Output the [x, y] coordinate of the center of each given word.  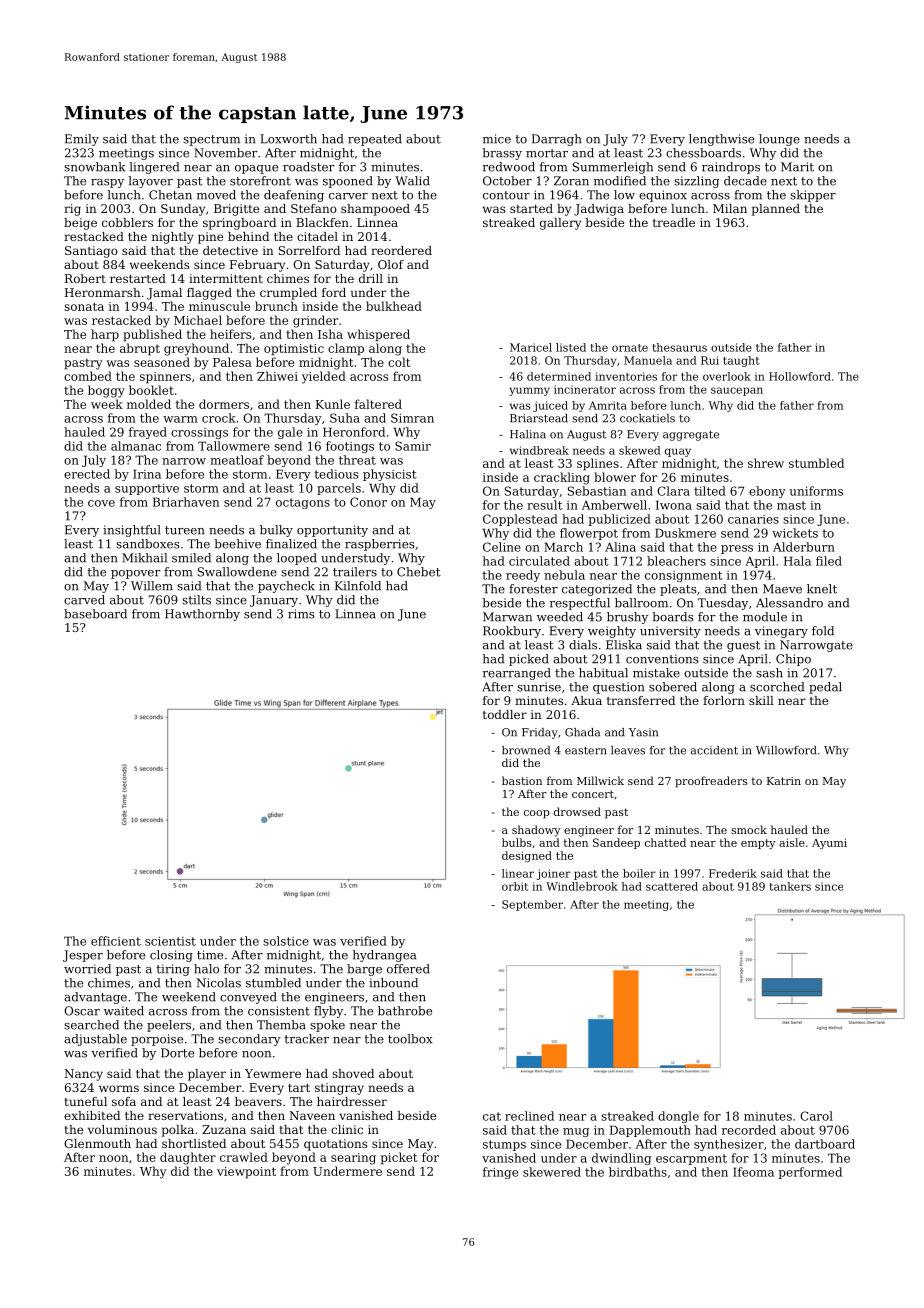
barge [364, 970]
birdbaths [638, 1172]
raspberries [380, 545]
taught [741, 361]
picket [399, 1158]
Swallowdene [237, 572]
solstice [286, 941]
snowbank [94, 167]
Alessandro [789, 603]
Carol [816, 1116]
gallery [560, 224]
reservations [185, 1115]
